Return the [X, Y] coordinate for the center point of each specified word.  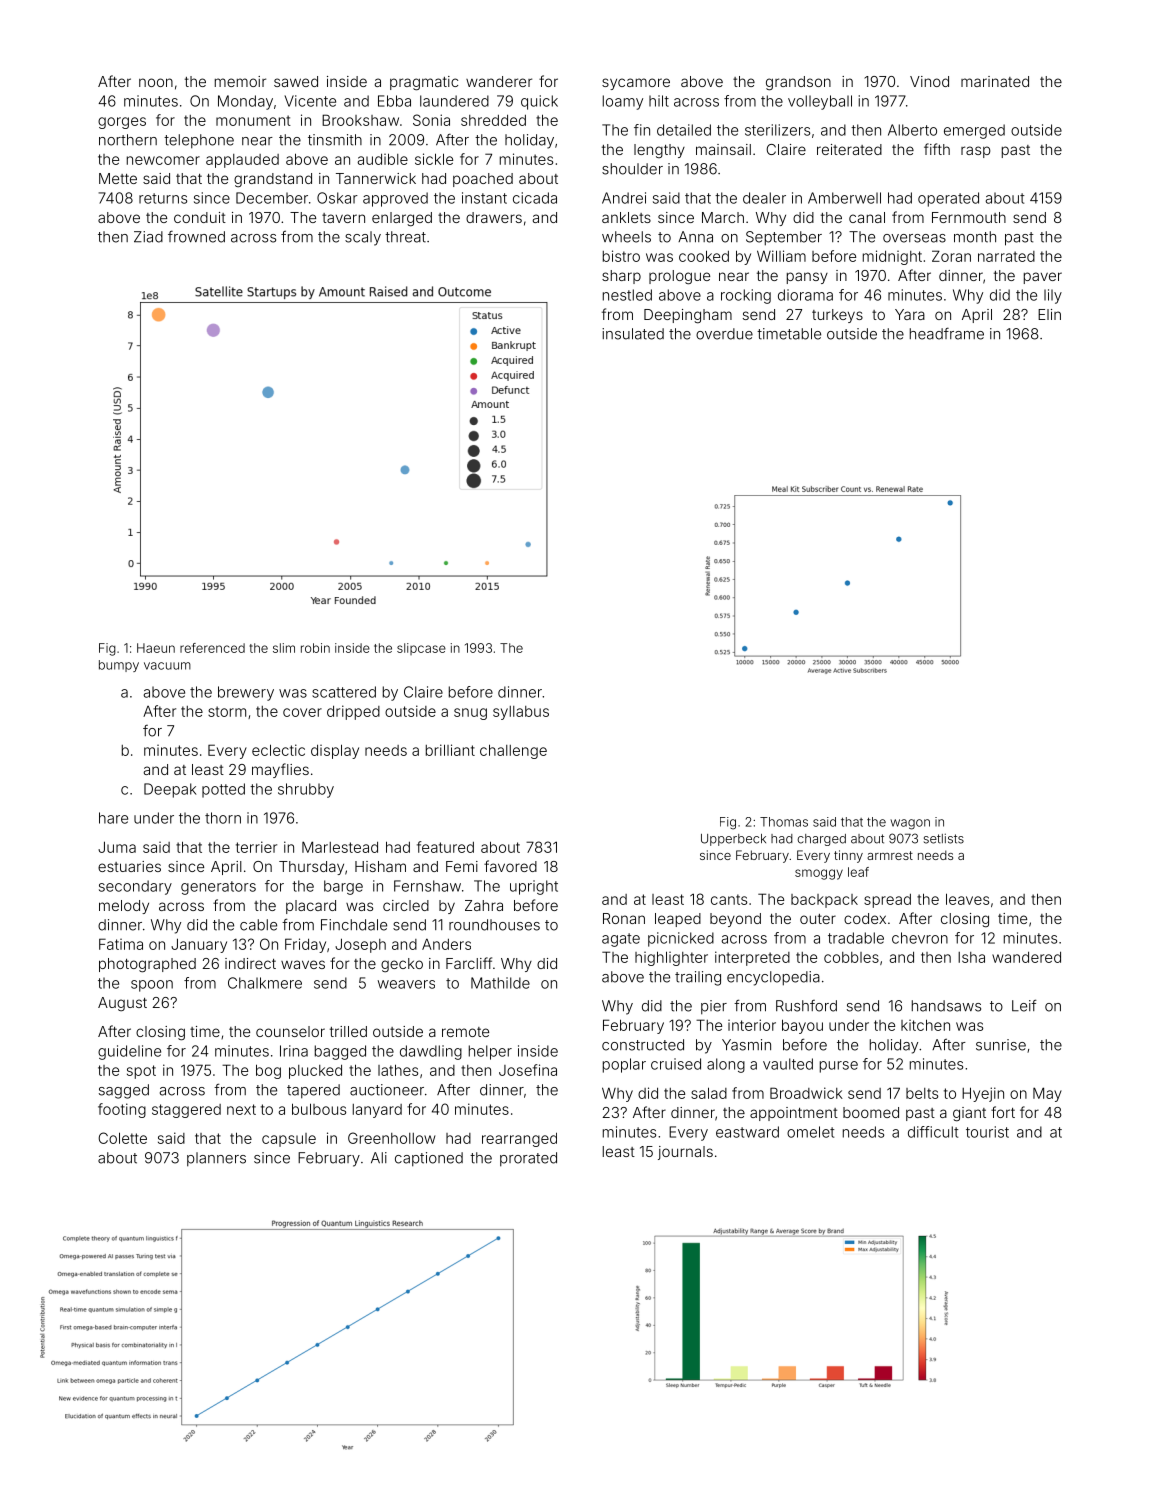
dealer [764, 198]
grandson [798, 83]
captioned [429, 1159]
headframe [947, 333]
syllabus [521, 713]
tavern [343, 218]
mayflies [280, 770]
